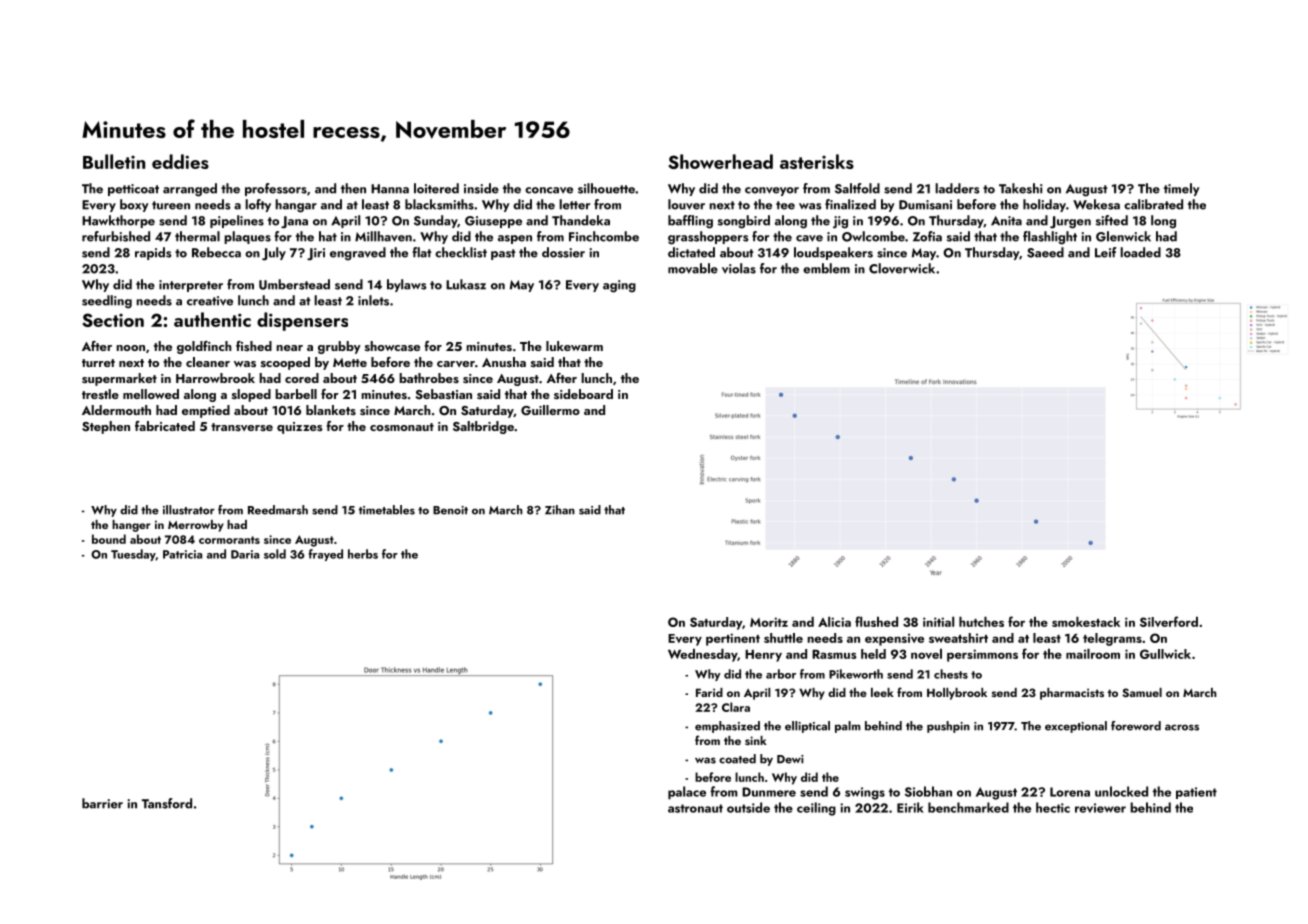  Describe the element at coordinates (106, 427) in the document. I see `Stephen` at that location.
